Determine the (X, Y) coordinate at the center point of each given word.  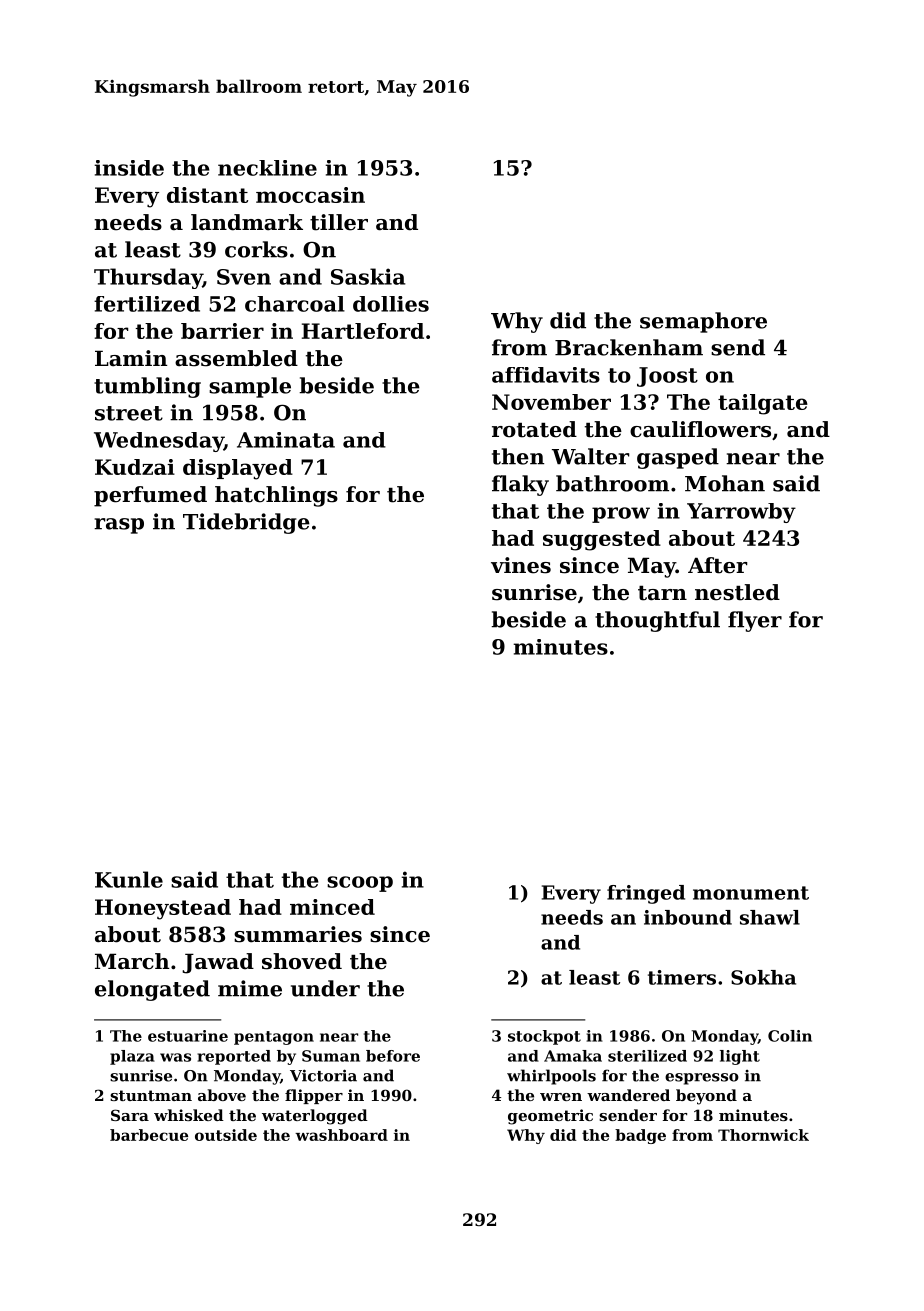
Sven (244, 277)
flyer (755, 621)
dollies (391, 304)
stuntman (151, 1095)
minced (332, 907)
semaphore (703, 322)
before (393, 1056)
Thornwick (763, 1135)
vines (521, 565)
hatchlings (276, 496)
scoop (360, 884)
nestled (737, 592)
